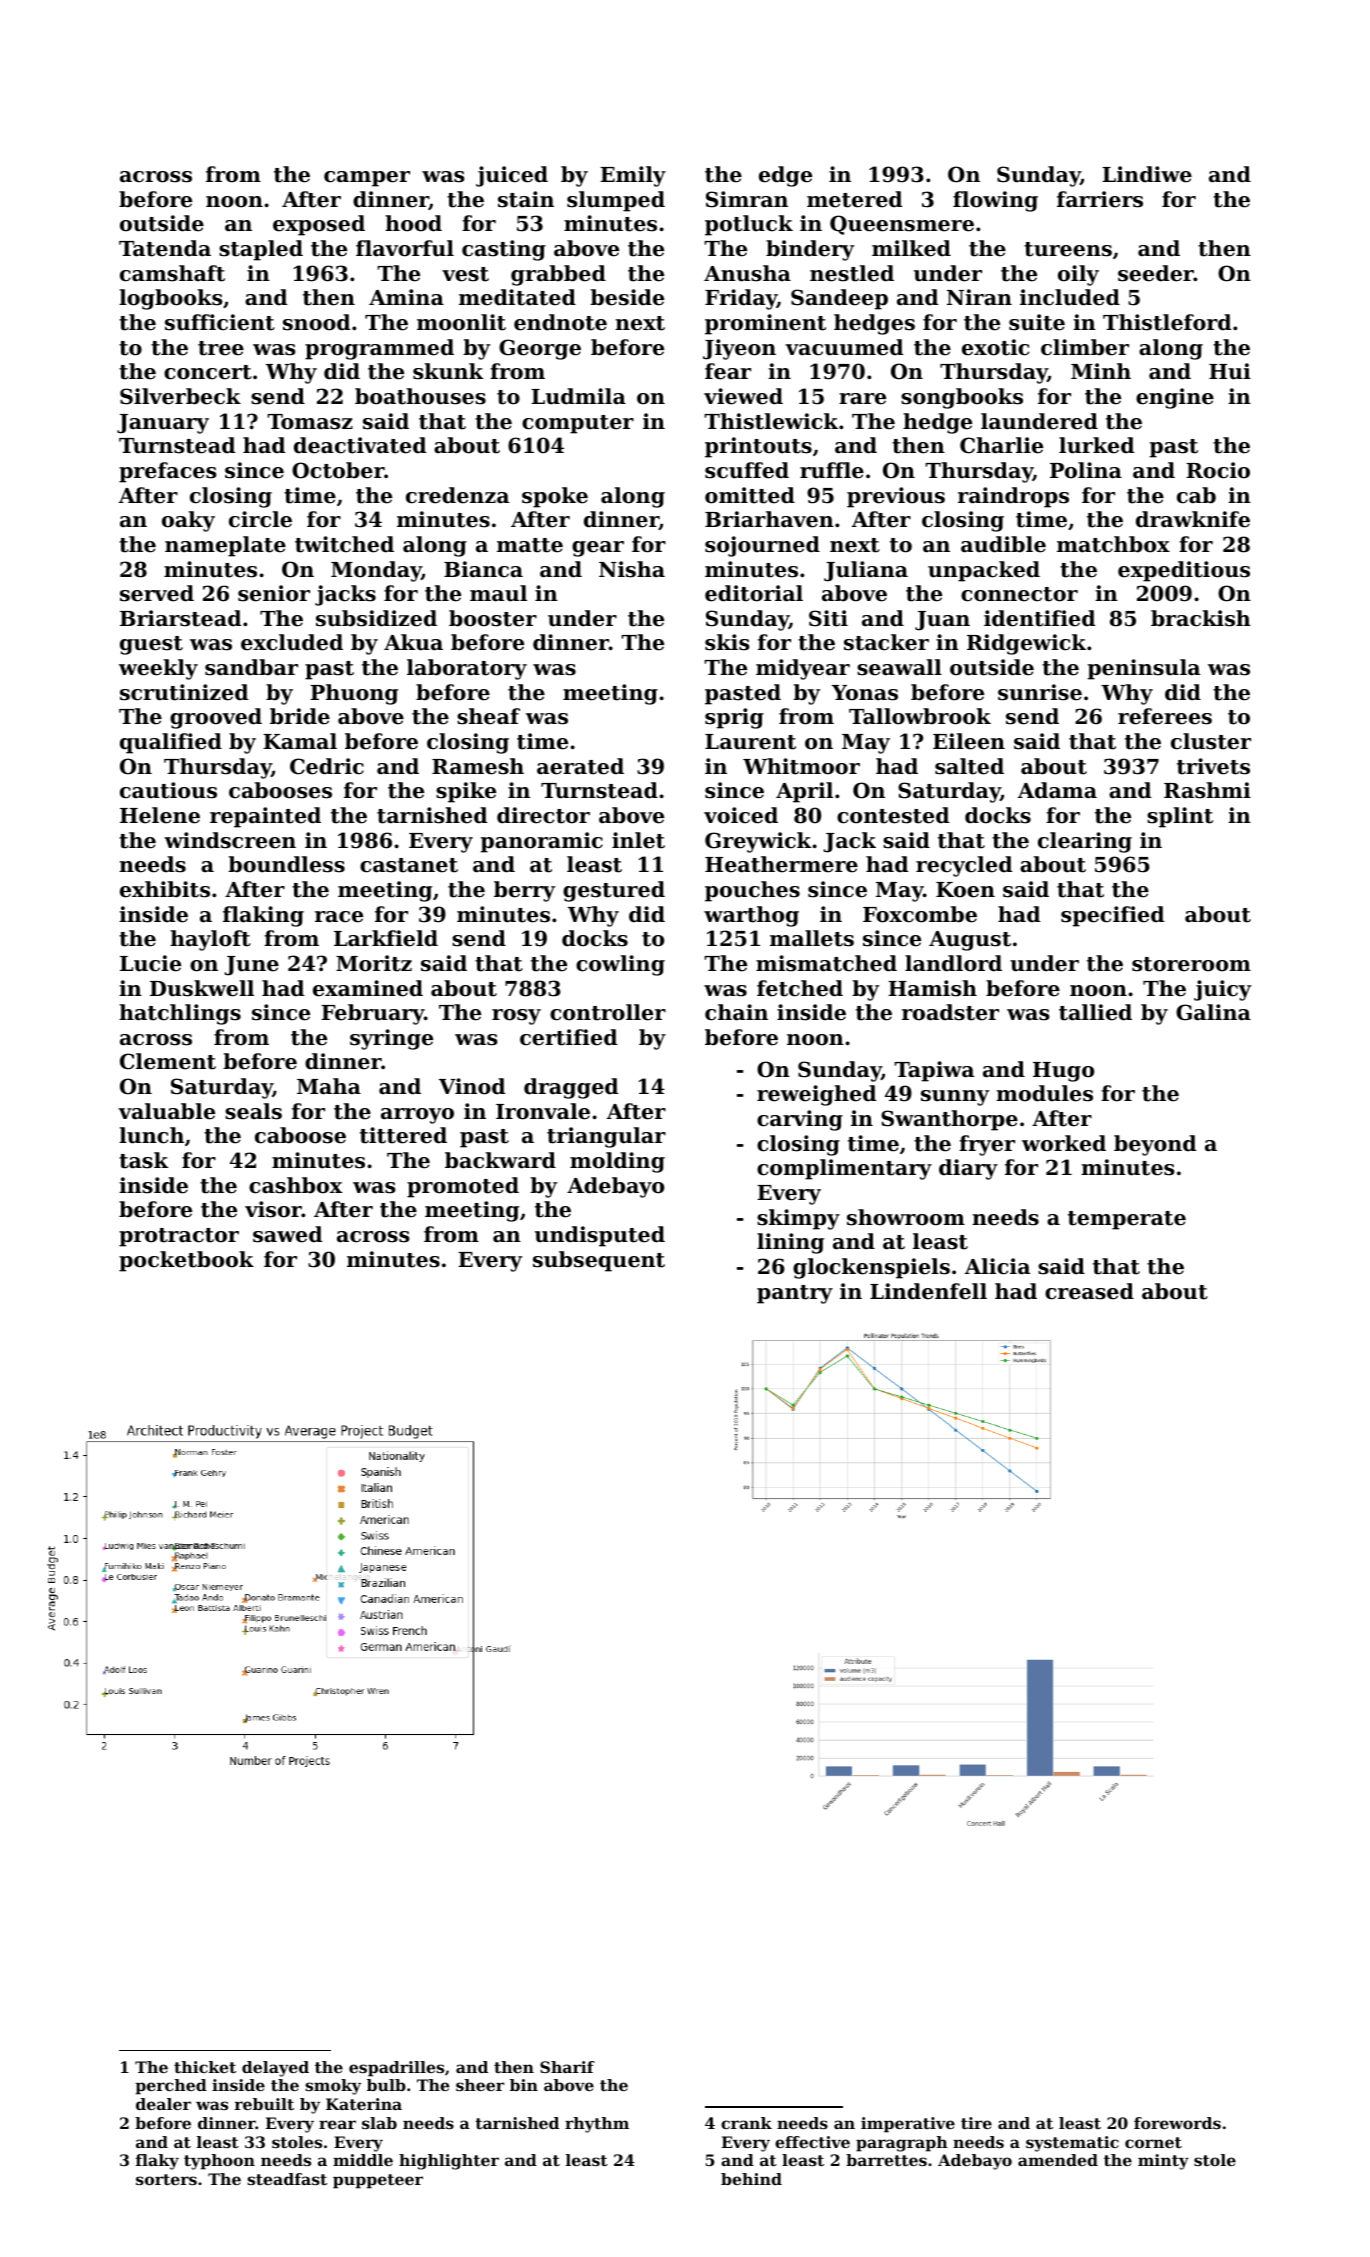  I want to click on subsidized, so click(376, 618).
